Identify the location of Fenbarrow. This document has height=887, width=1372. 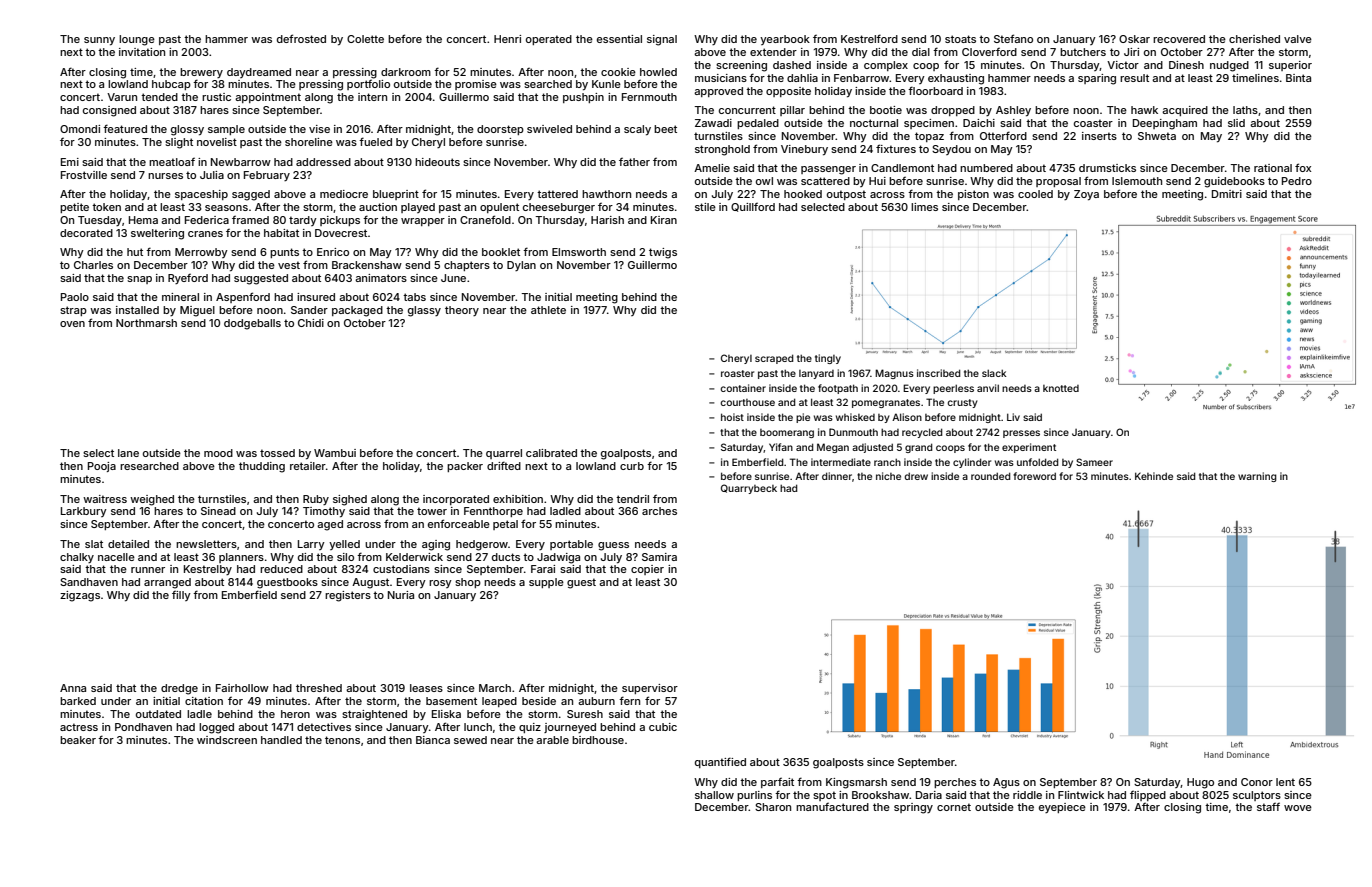
(861, 78).
